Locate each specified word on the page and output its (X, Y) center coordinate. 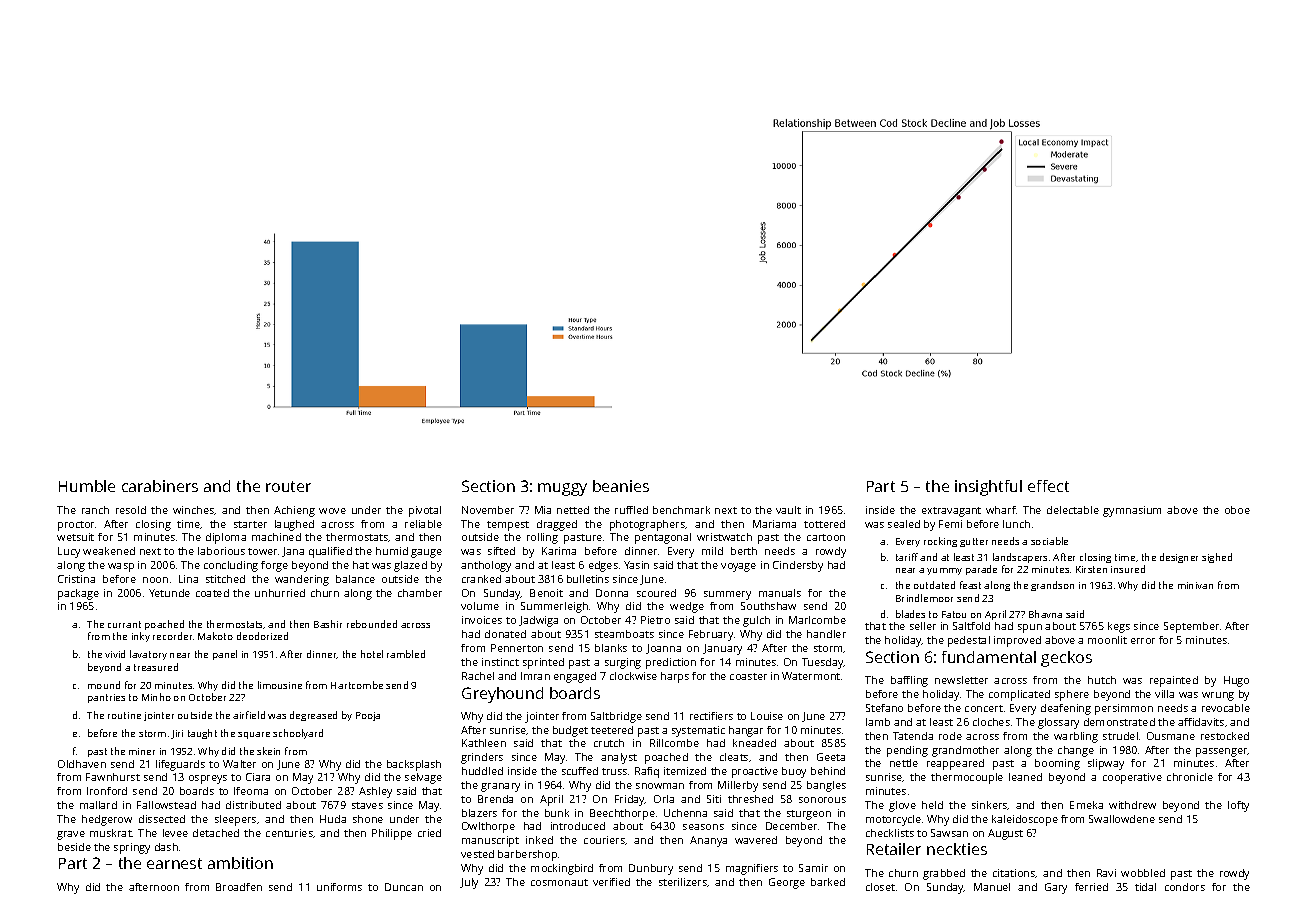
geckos (1066, 659)
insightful (988, 488)
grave (71, 835)
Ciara (258, 777)
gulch (756, 621)
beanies (621, 486)
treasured (156, 667)
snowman (660, 786)
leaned (1025, 777)
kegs (1119, 627)
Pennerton (517, 648)
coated (212, 593)
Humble (87, 486)
